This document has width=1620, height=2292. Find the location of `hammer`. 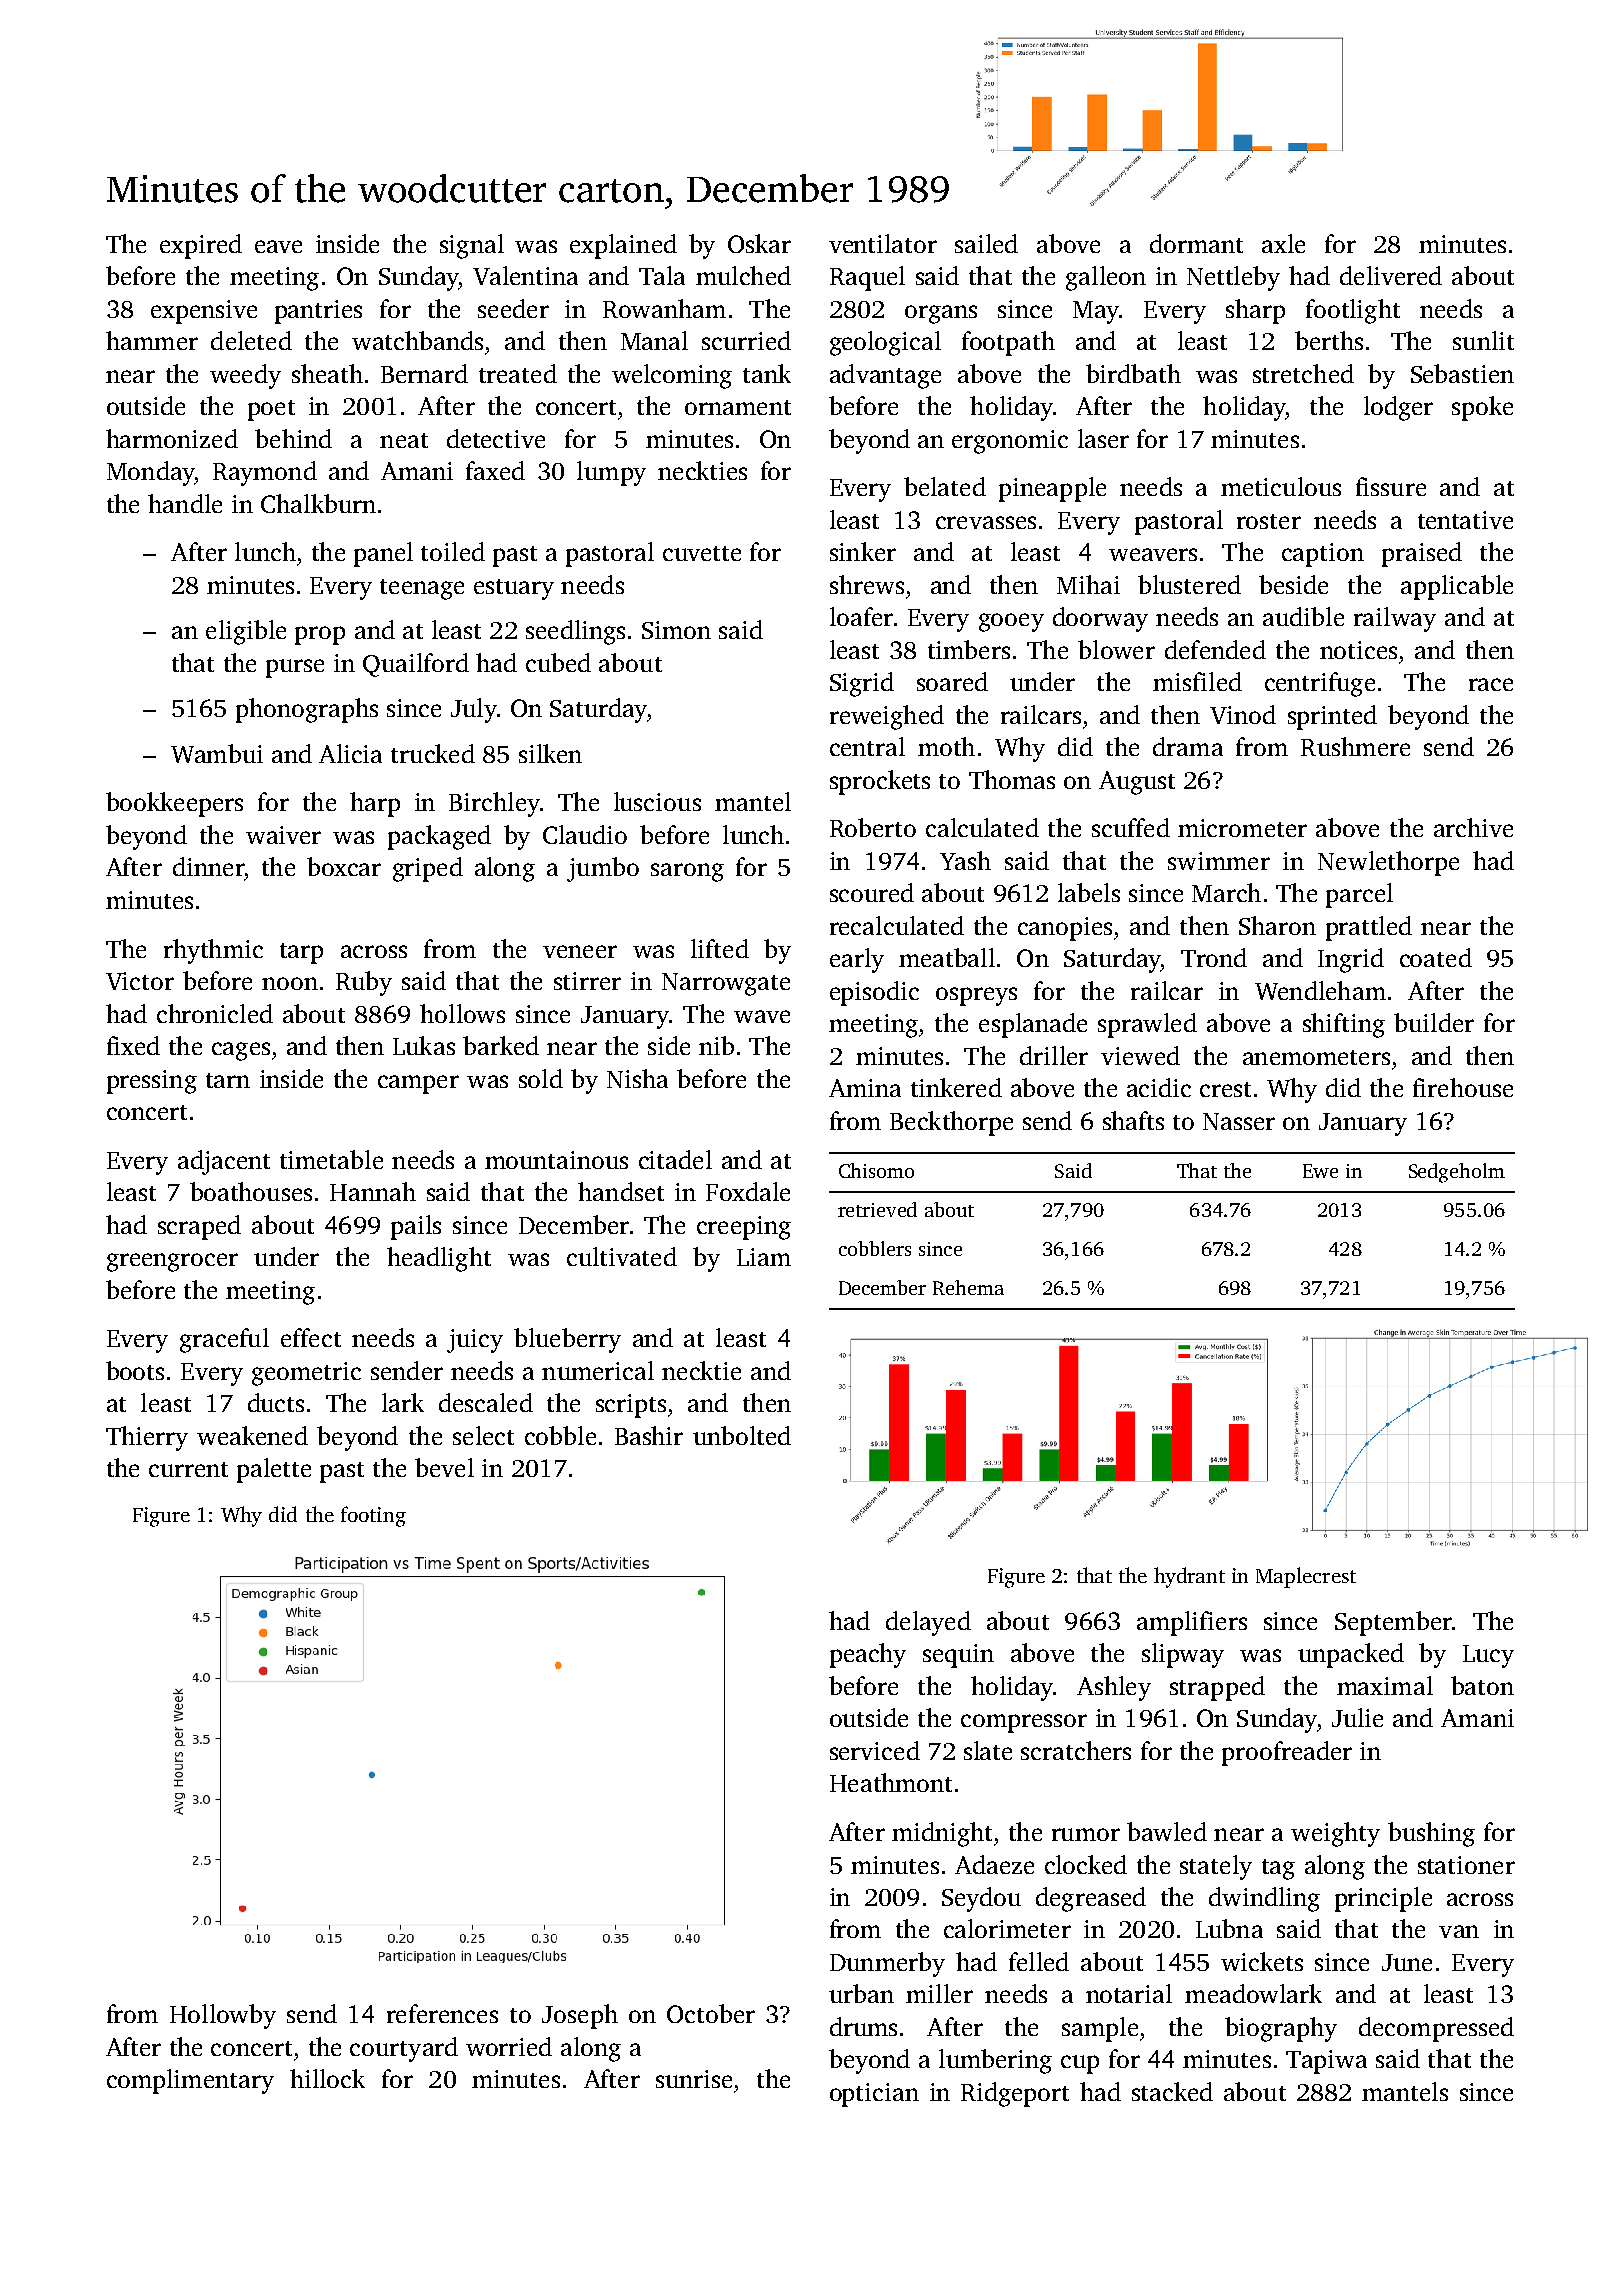

hammer is located at coordinates (152, 340).
